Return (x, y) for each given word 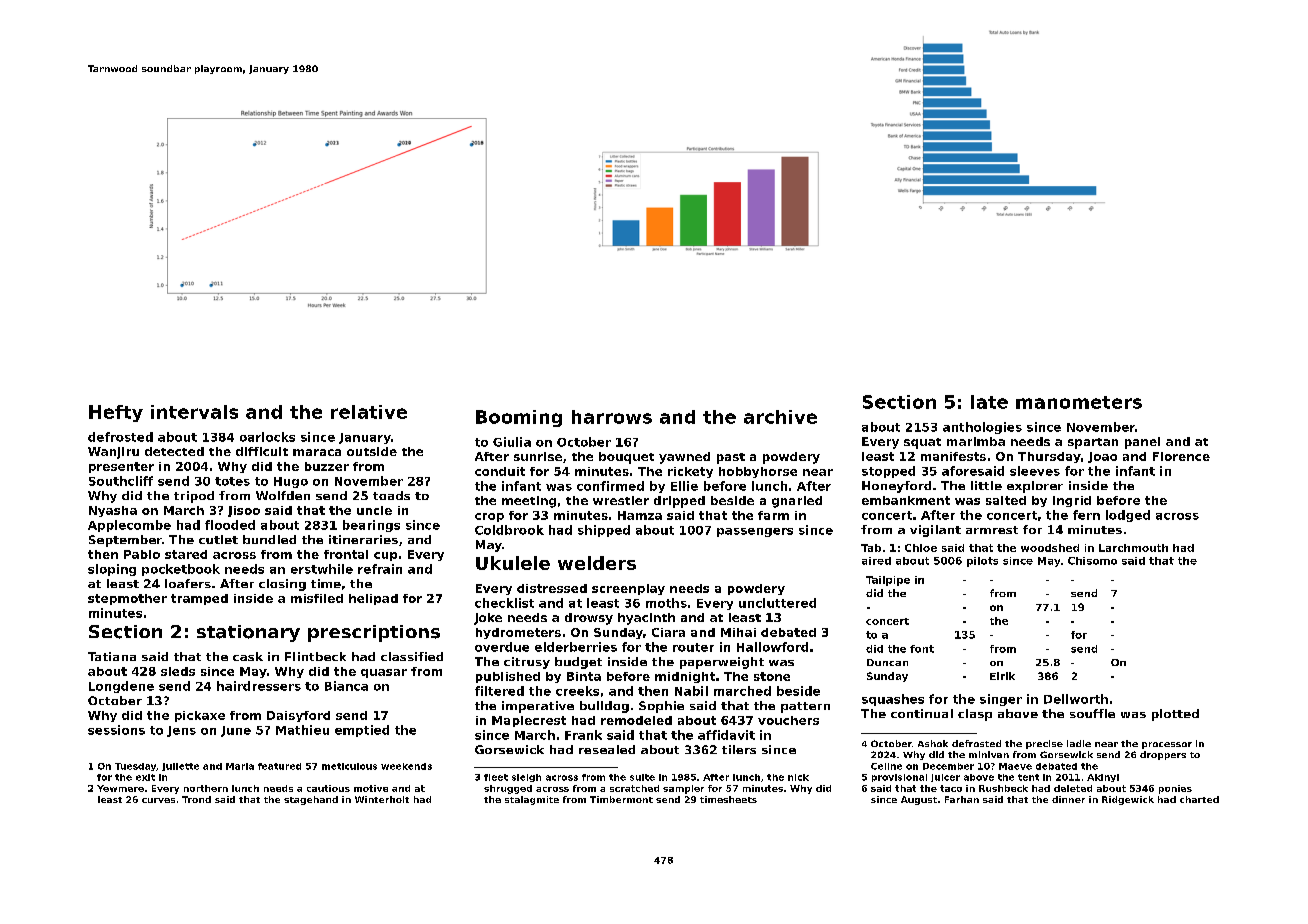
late (989, 402)
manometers (1079, 402)
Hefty (116, 413)
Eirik (1002, 676)
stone (772, 676)
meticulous (349, 766)
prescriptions (374, 633)
